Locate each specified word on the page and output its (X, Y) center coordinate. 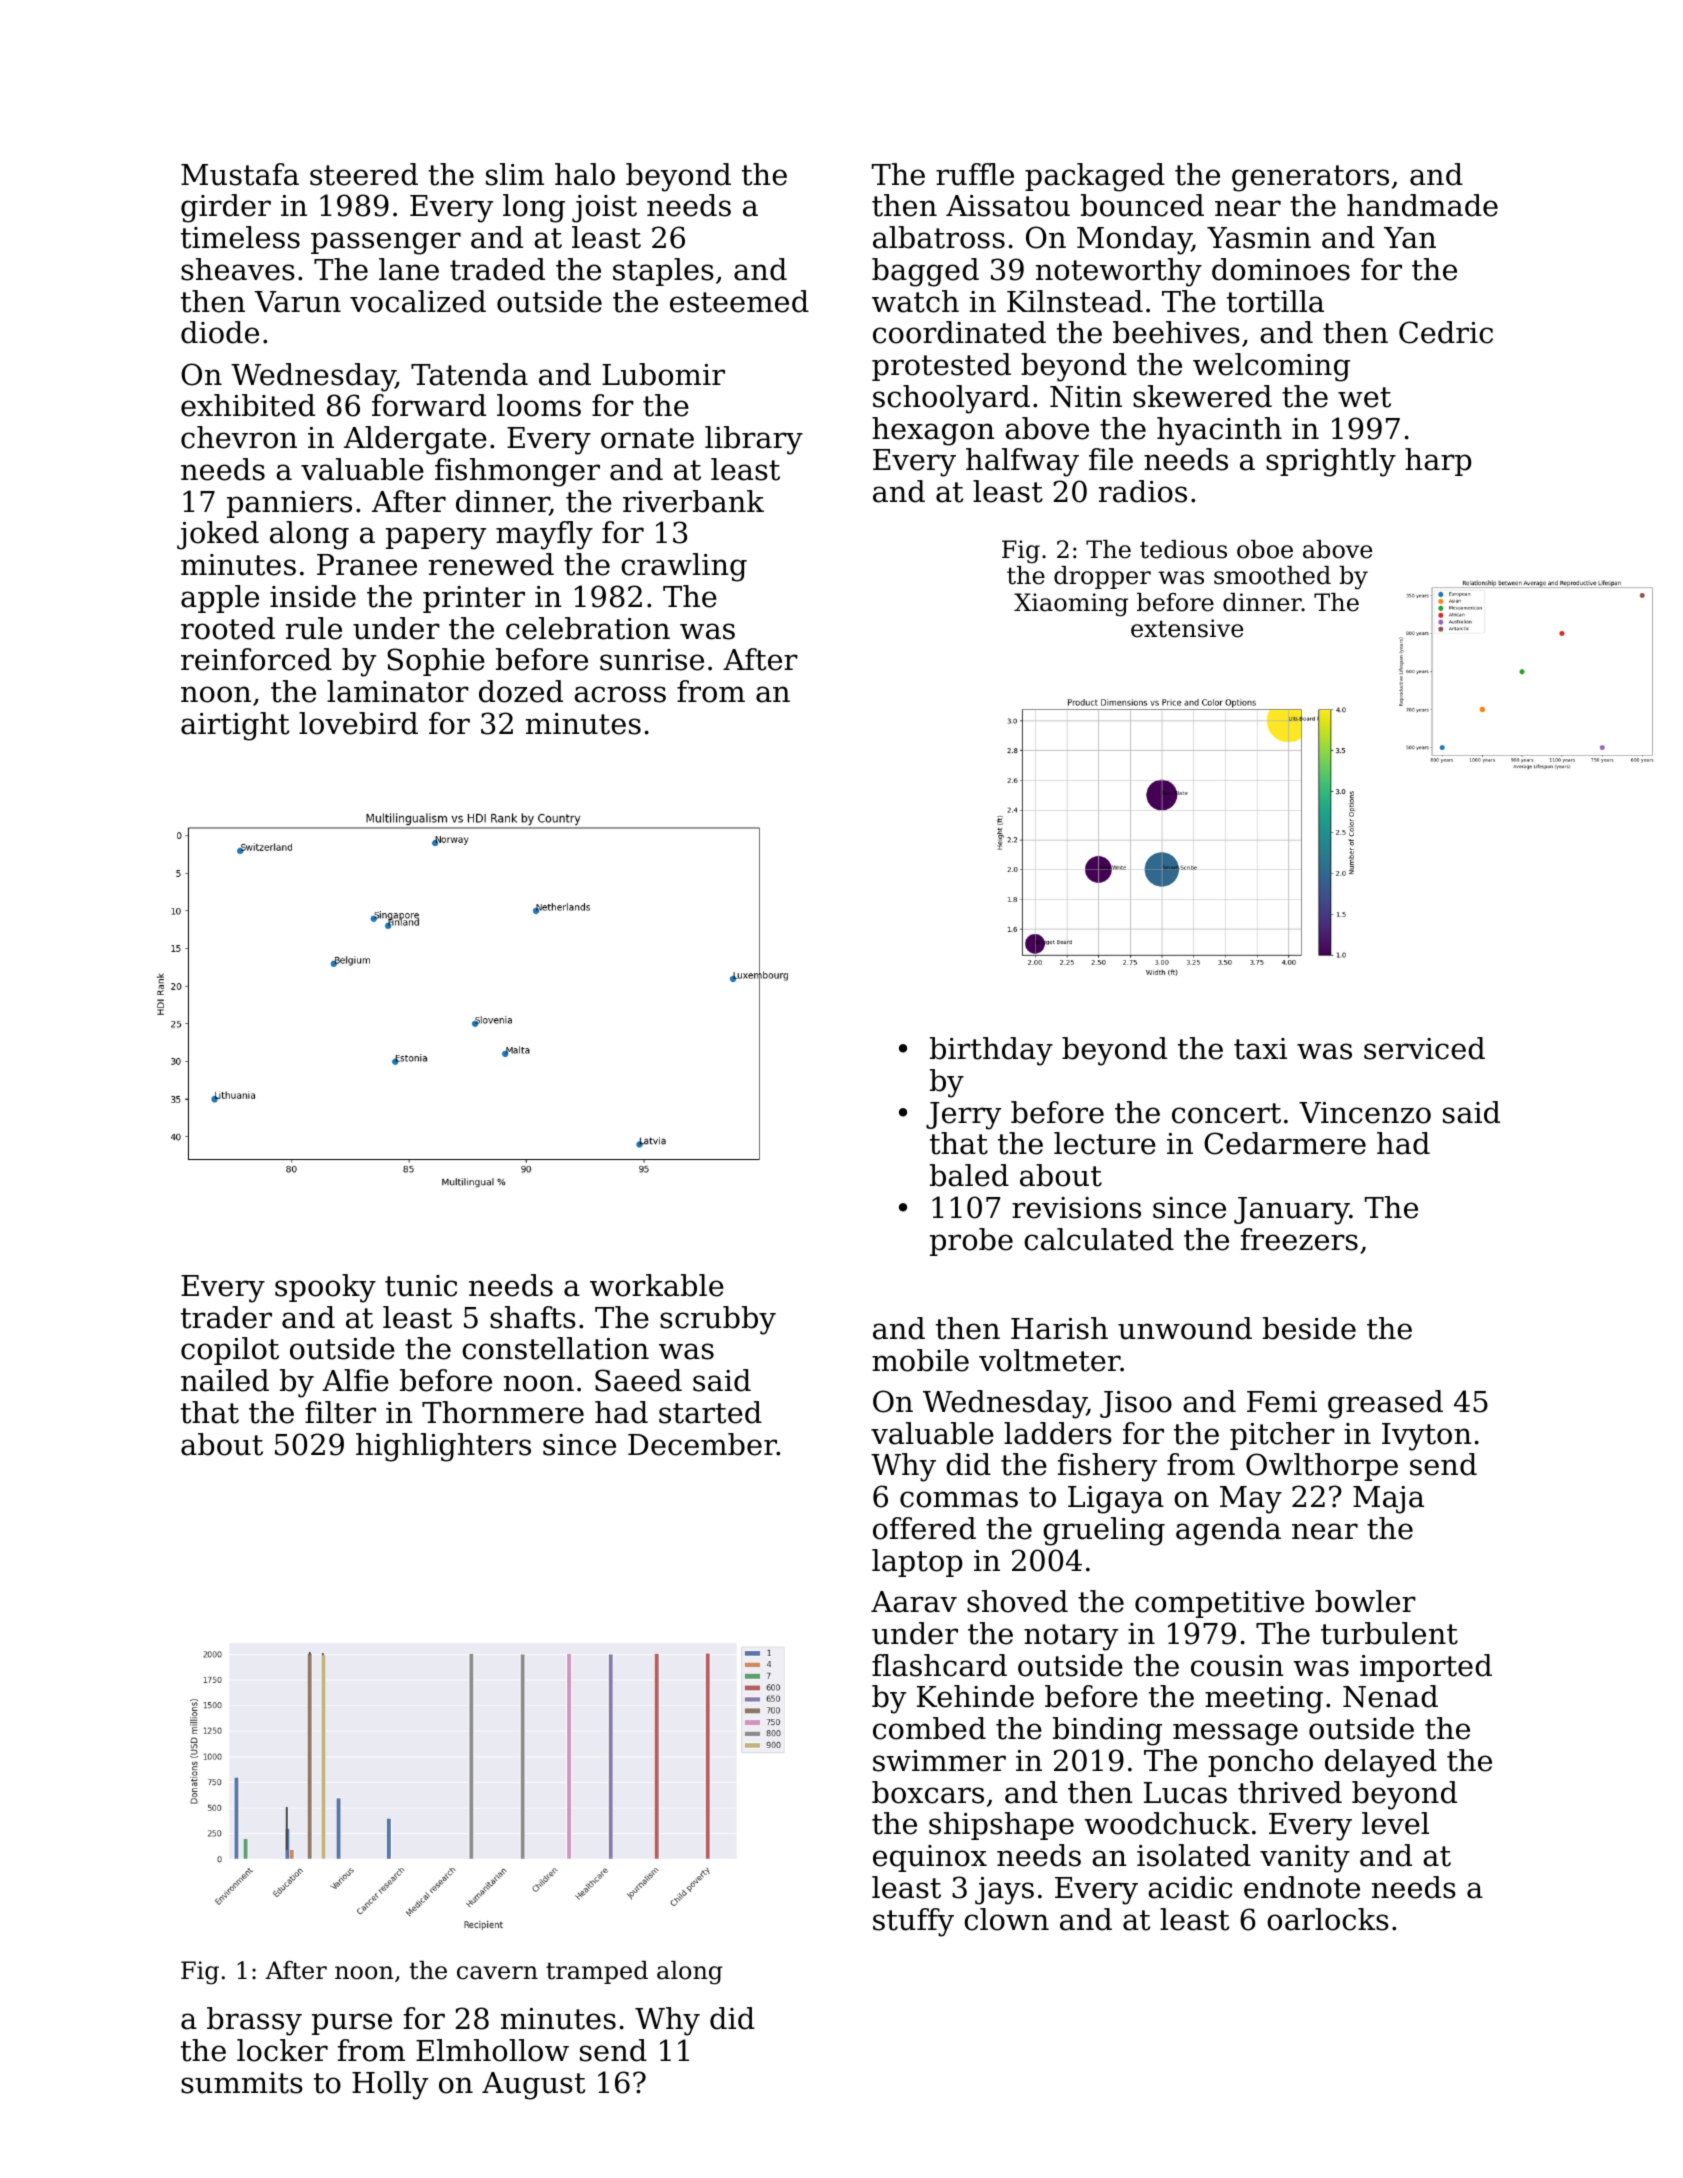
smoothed (1272, 575)
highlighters (443, 1447)
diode (220, 332)
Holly (390, 2085)
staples (663, 272)
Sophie (436, 662)
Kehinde (975, 1696)
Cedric (1446, 332)
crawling (684, 567)
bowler (1365, 1601)
